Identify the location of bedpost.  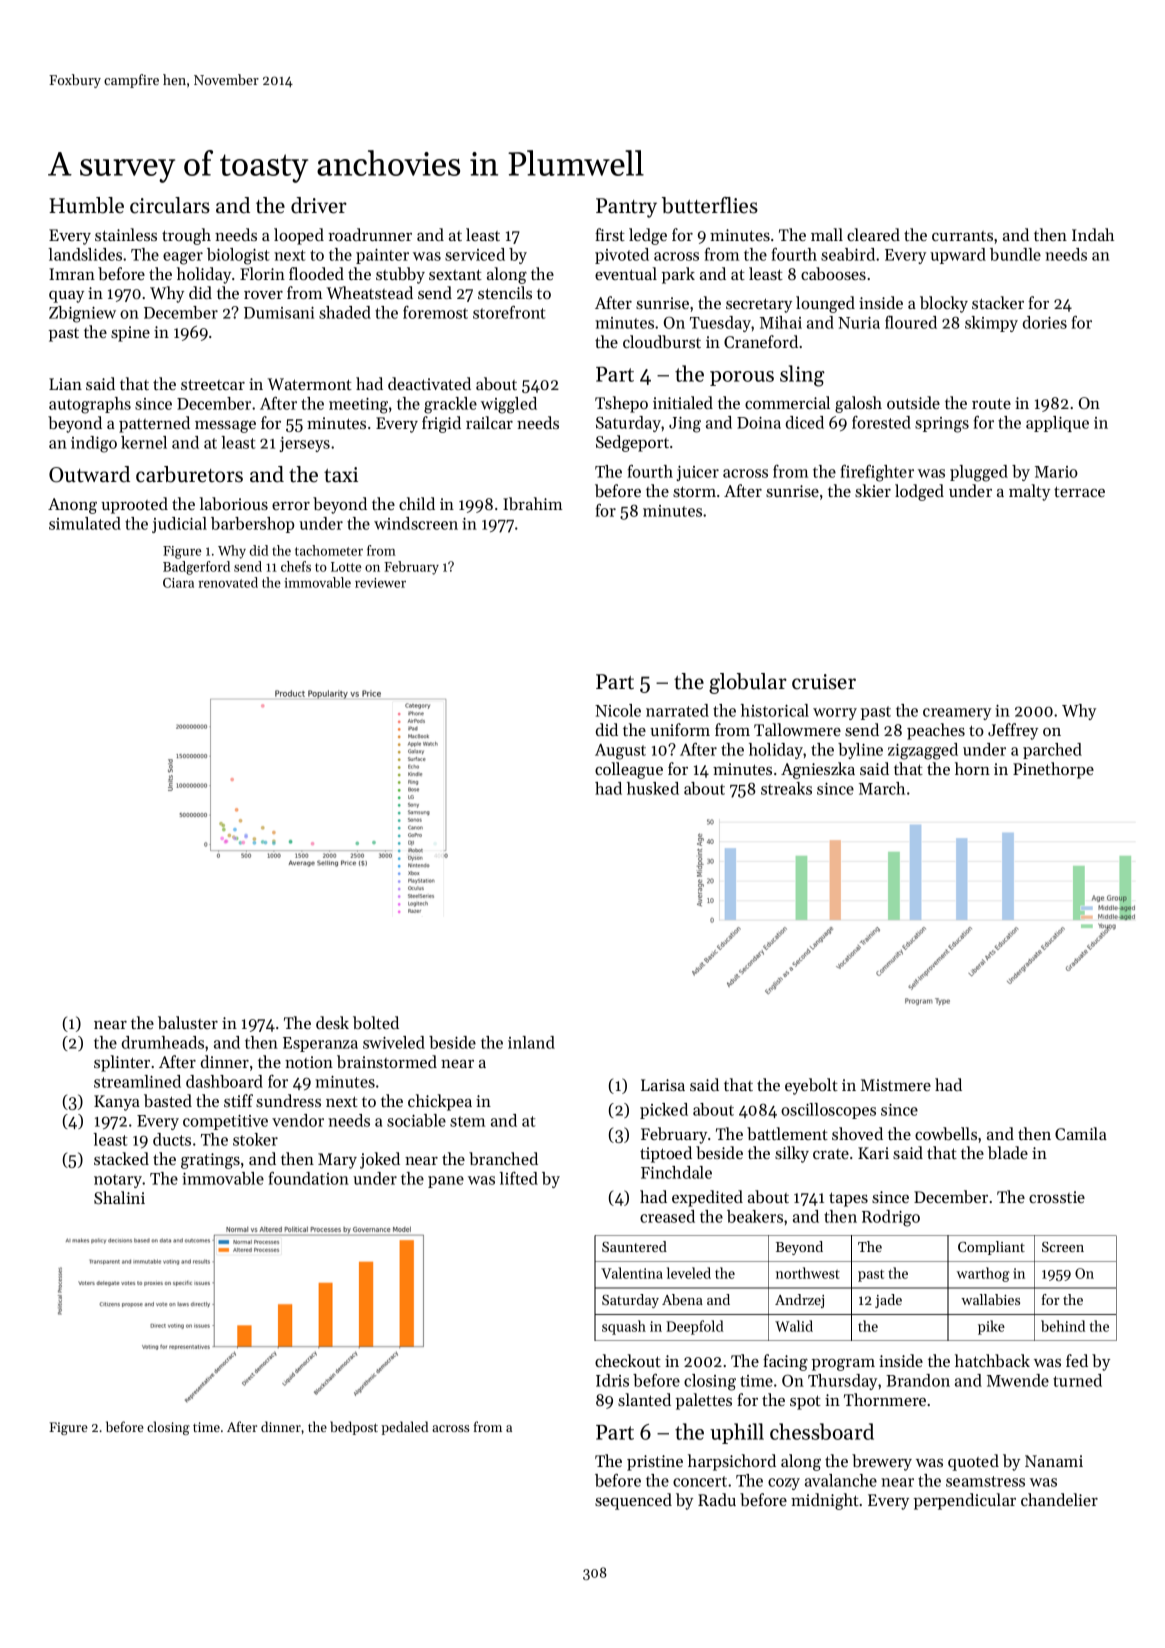
(354, 1428).
